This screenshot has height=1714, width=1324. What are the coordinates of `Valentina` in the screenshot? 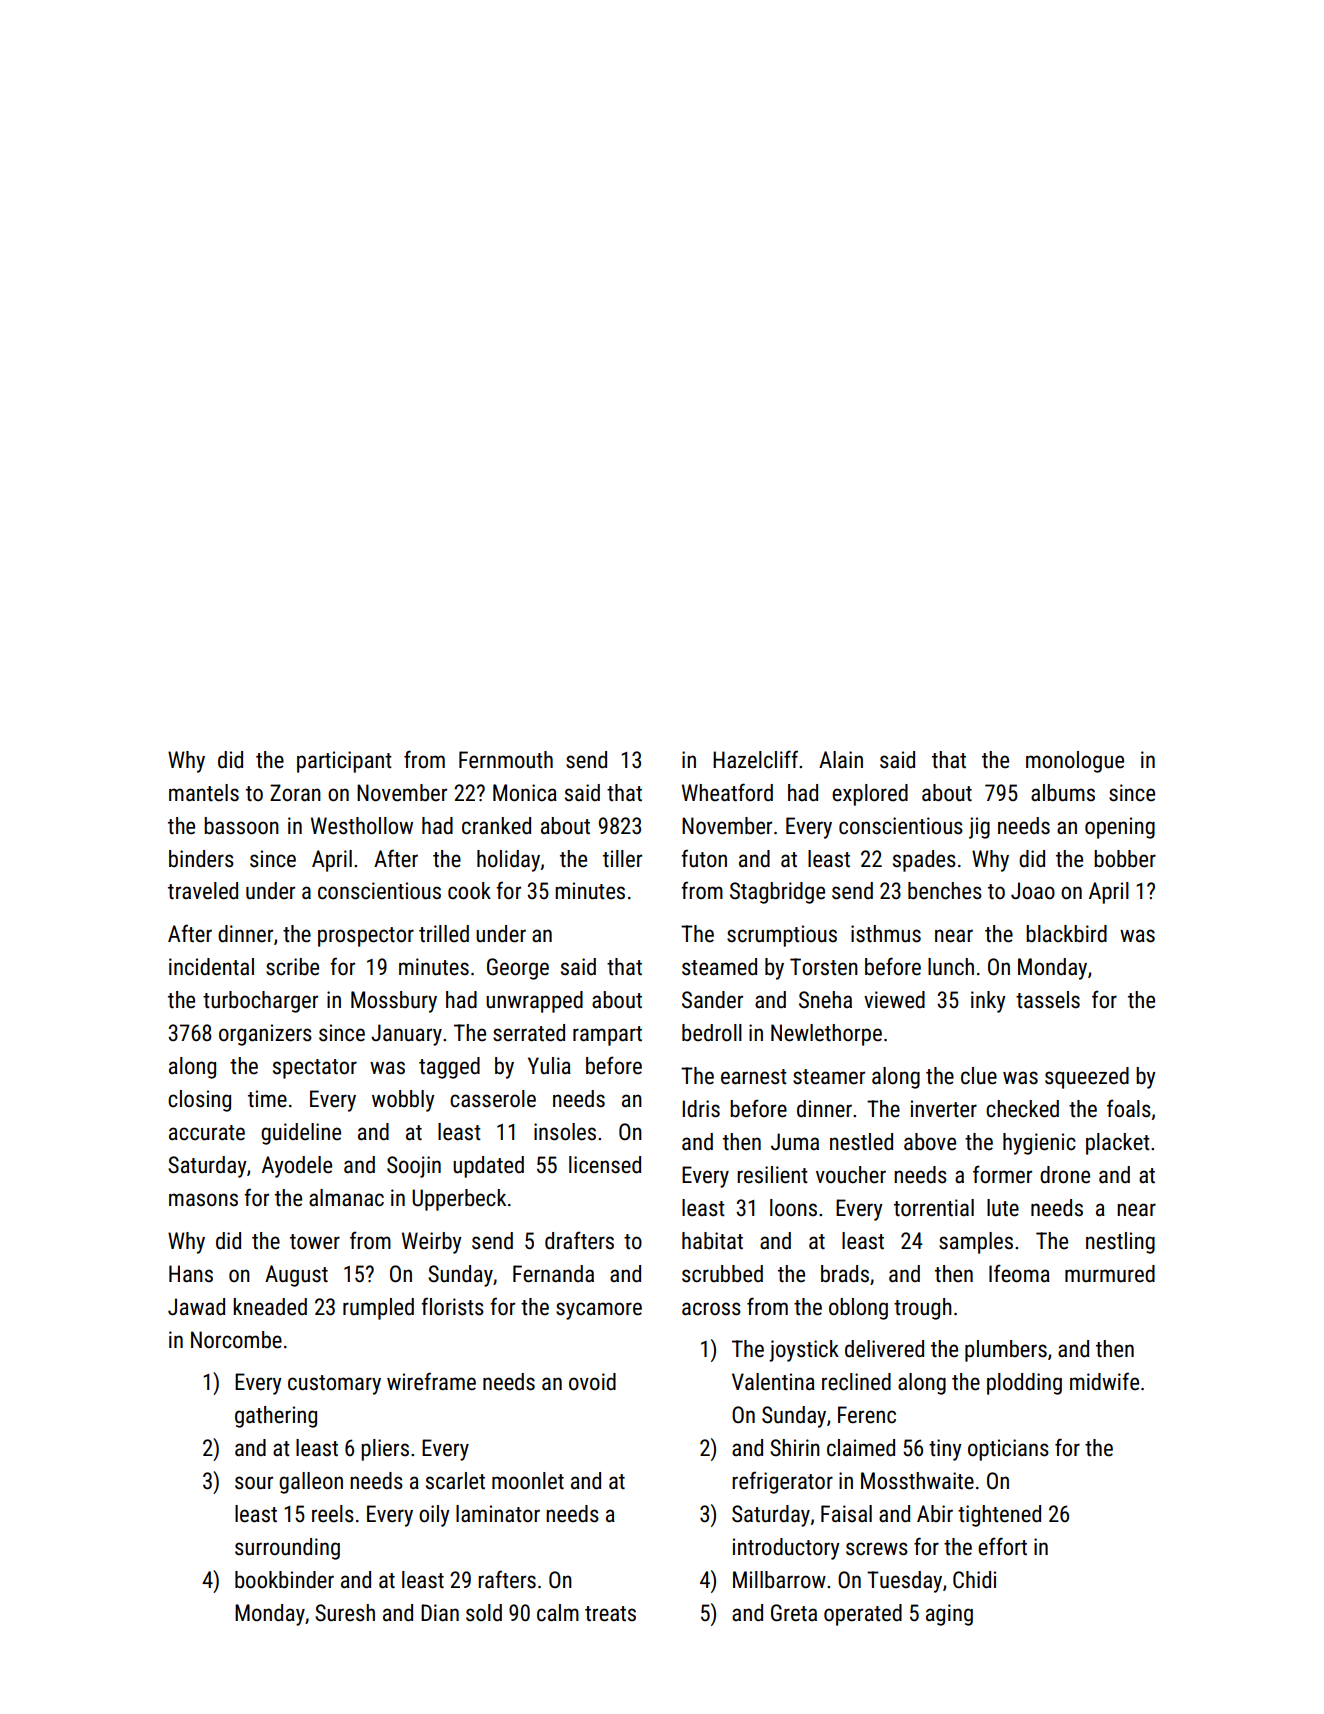 It's located at (773, 1382).
